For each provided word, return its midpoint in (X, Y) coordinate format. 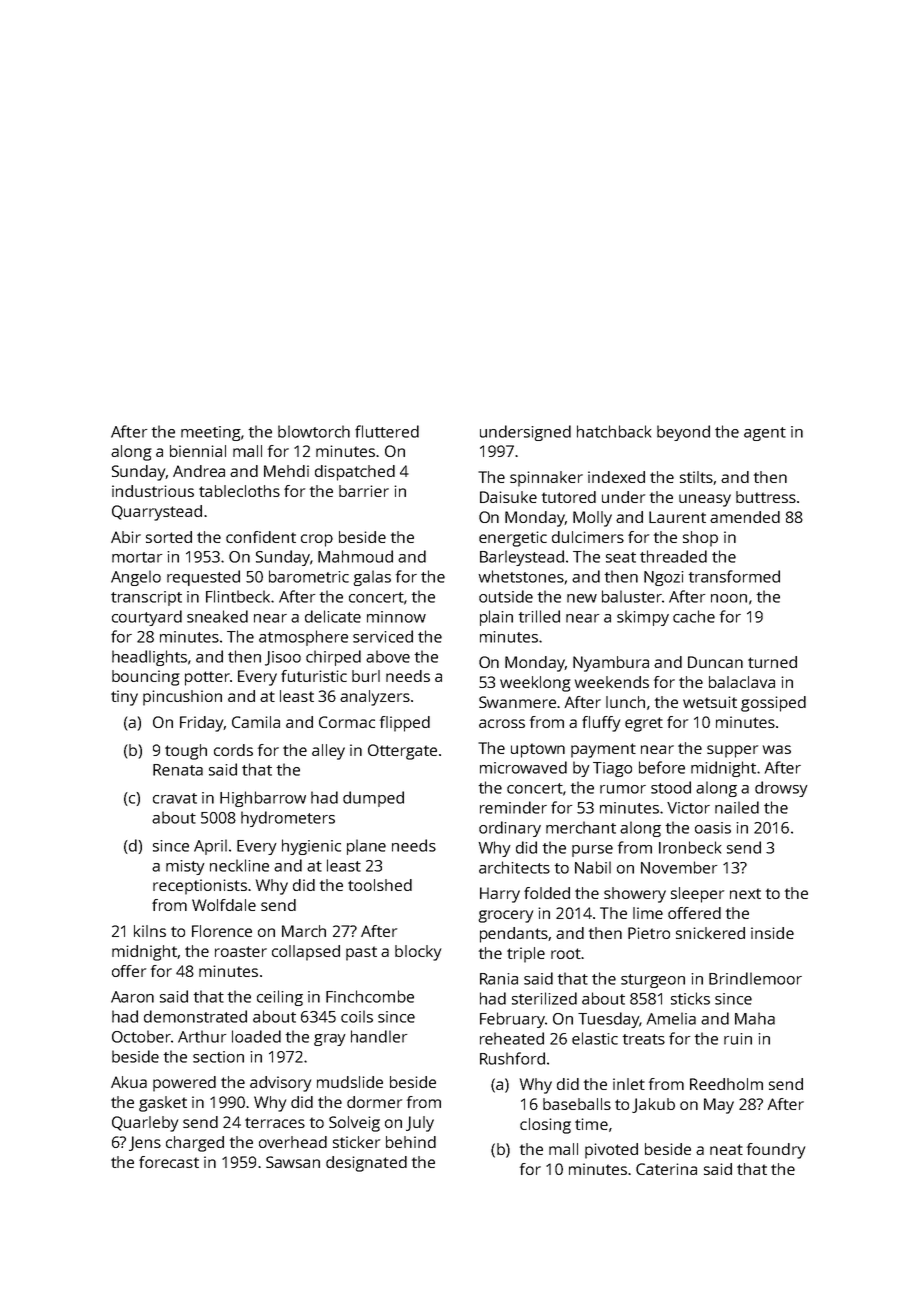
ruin (738, 1039)
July (420, 1124)
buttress (766, 497)
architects (514, 867)
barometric (309, 576)
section (218, 1057)
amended (745, 517)
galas (372, 578)
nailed (737, 807)
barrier (364, 491)
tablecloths (239, 491)
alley (328, 752)
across (502, 723)
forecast (169, 1162)
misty (185, 867)
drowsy (781, 789)
